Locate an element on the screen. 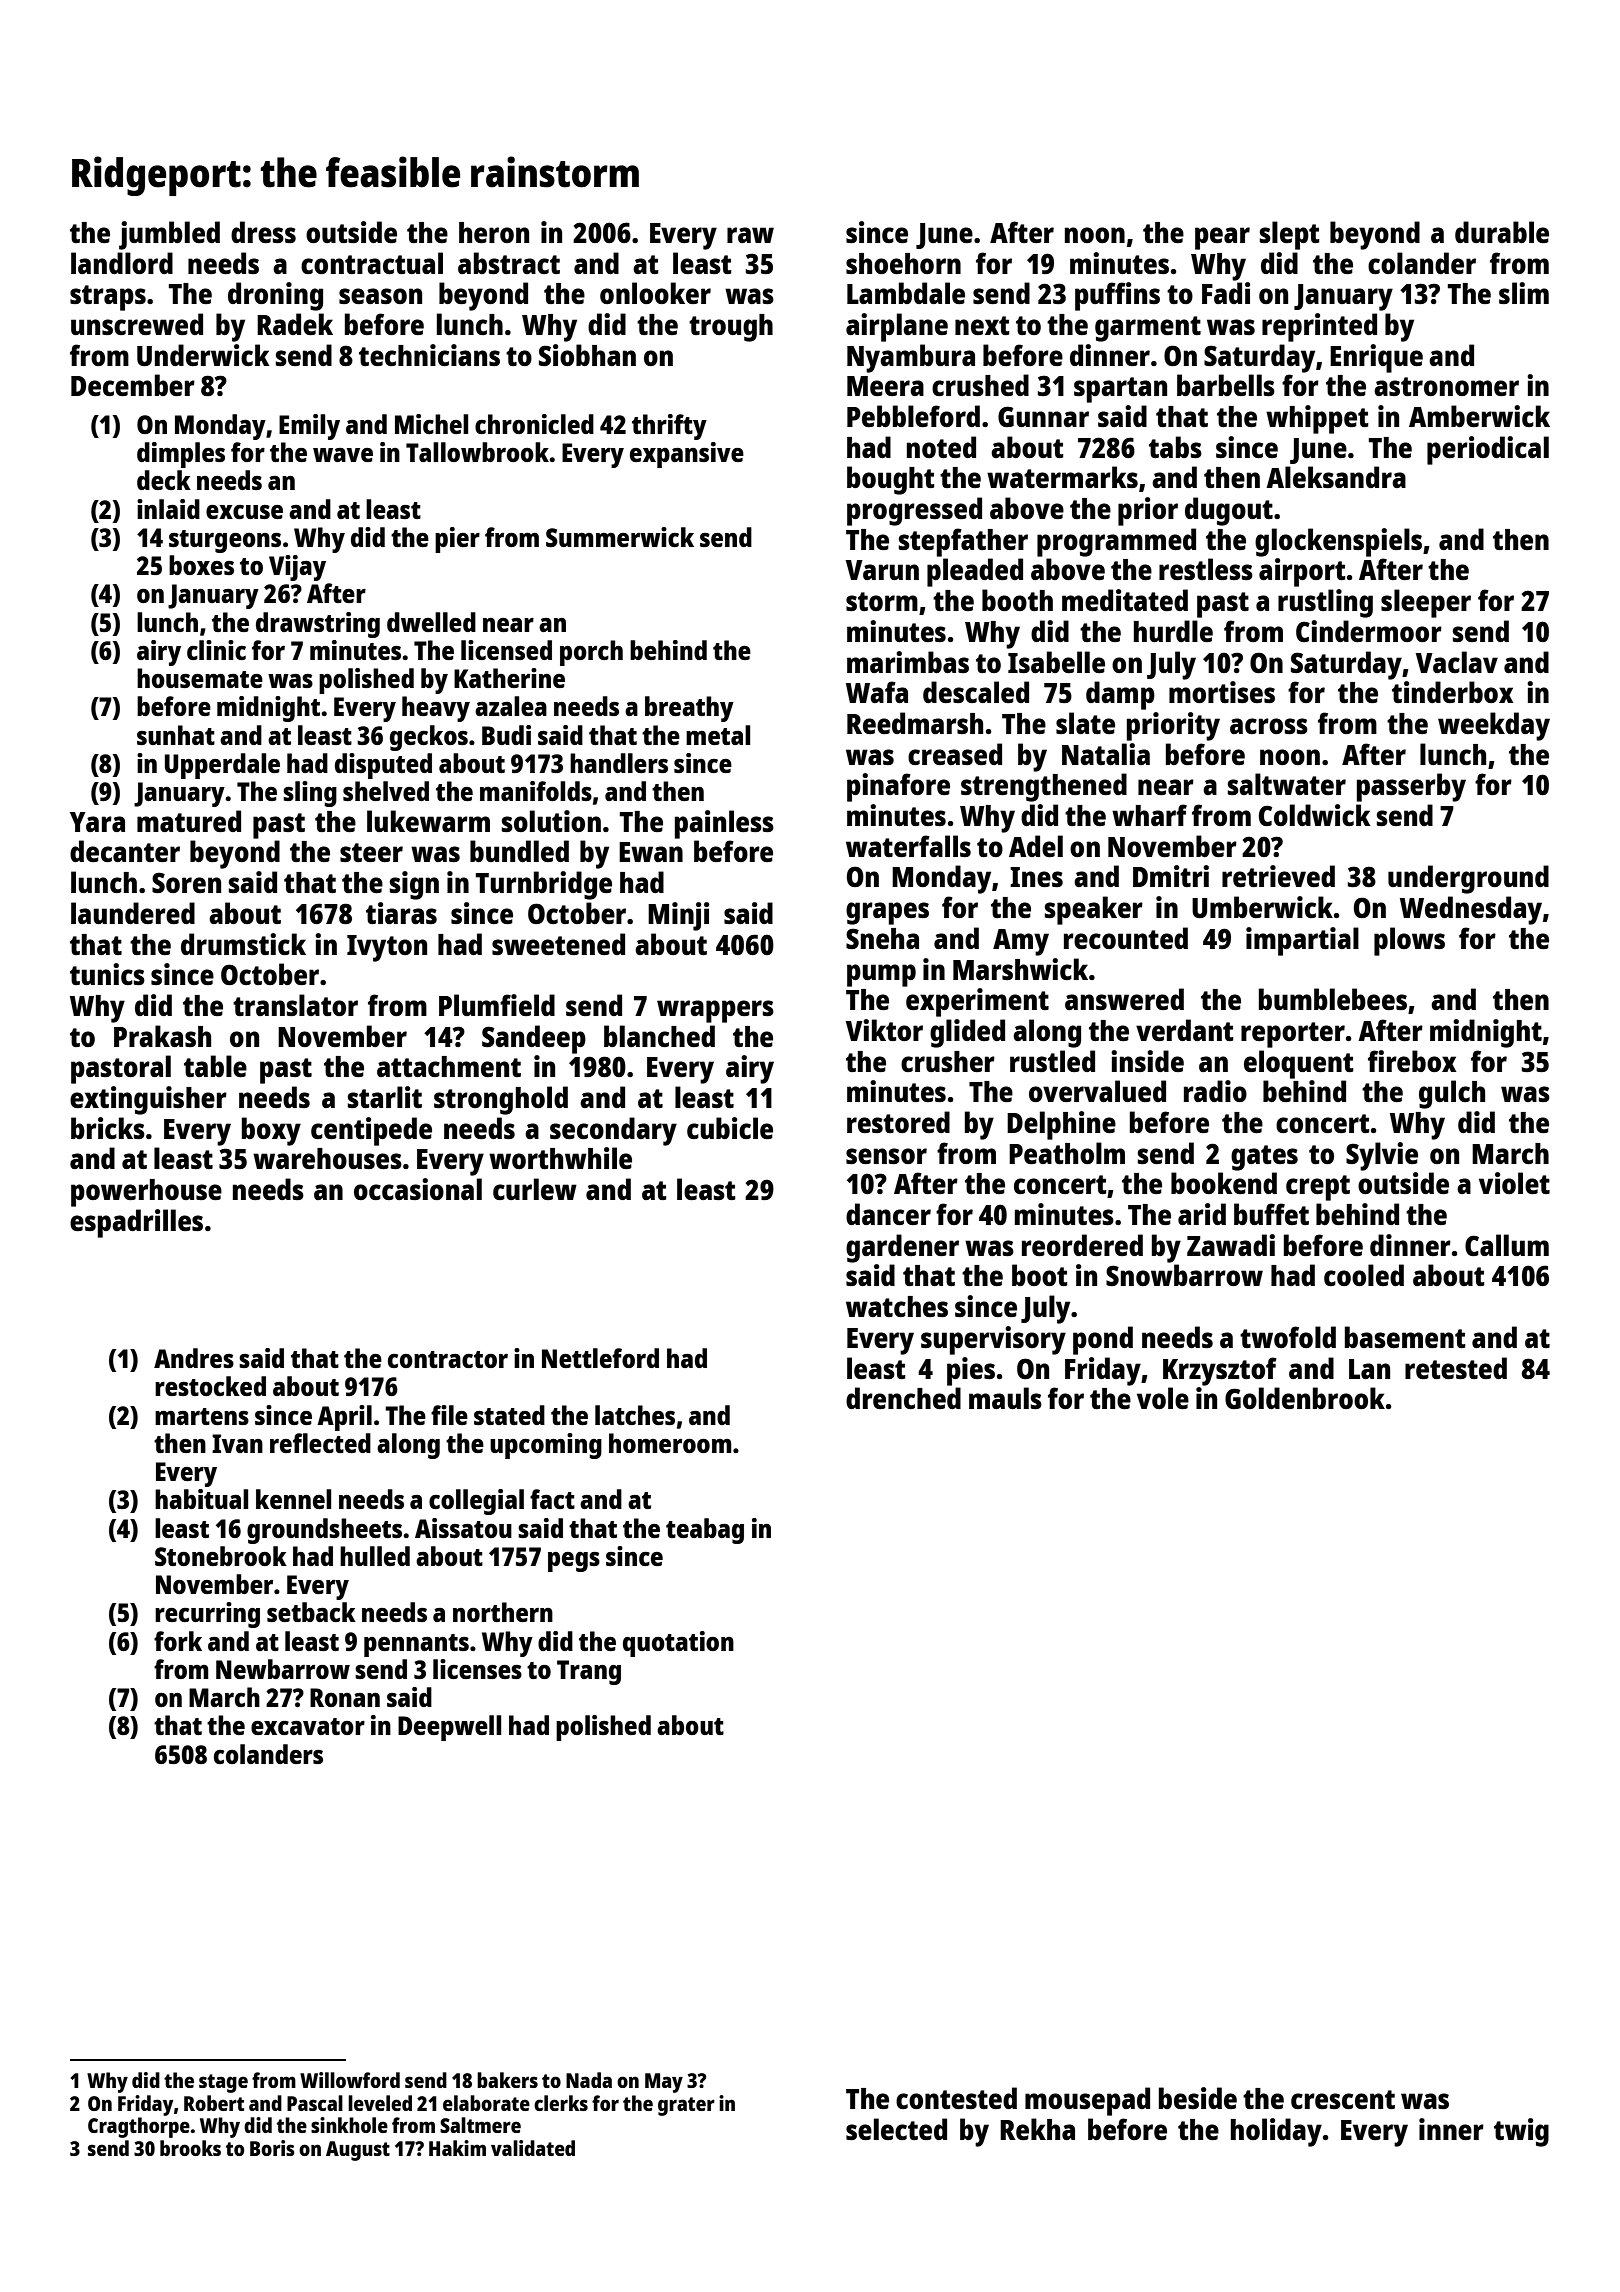  mousepad is located at coordinates (1087, 2101).
